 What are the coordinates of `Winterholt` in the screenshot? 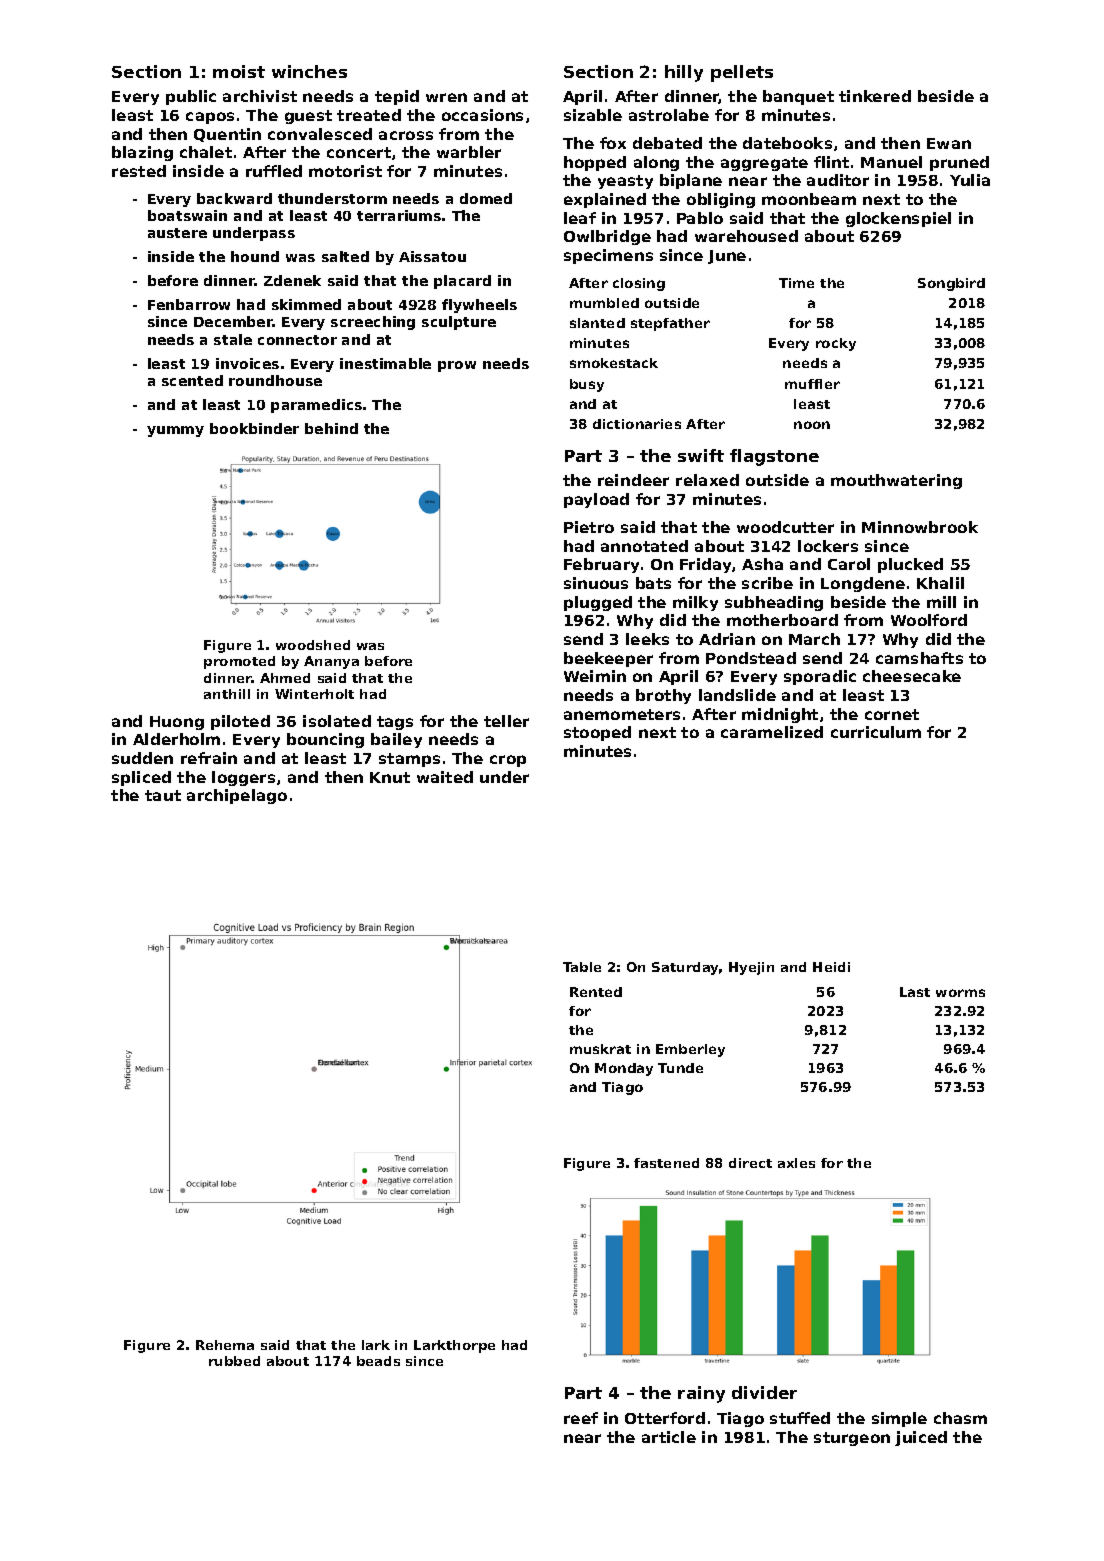 It's located at (314, 694).
